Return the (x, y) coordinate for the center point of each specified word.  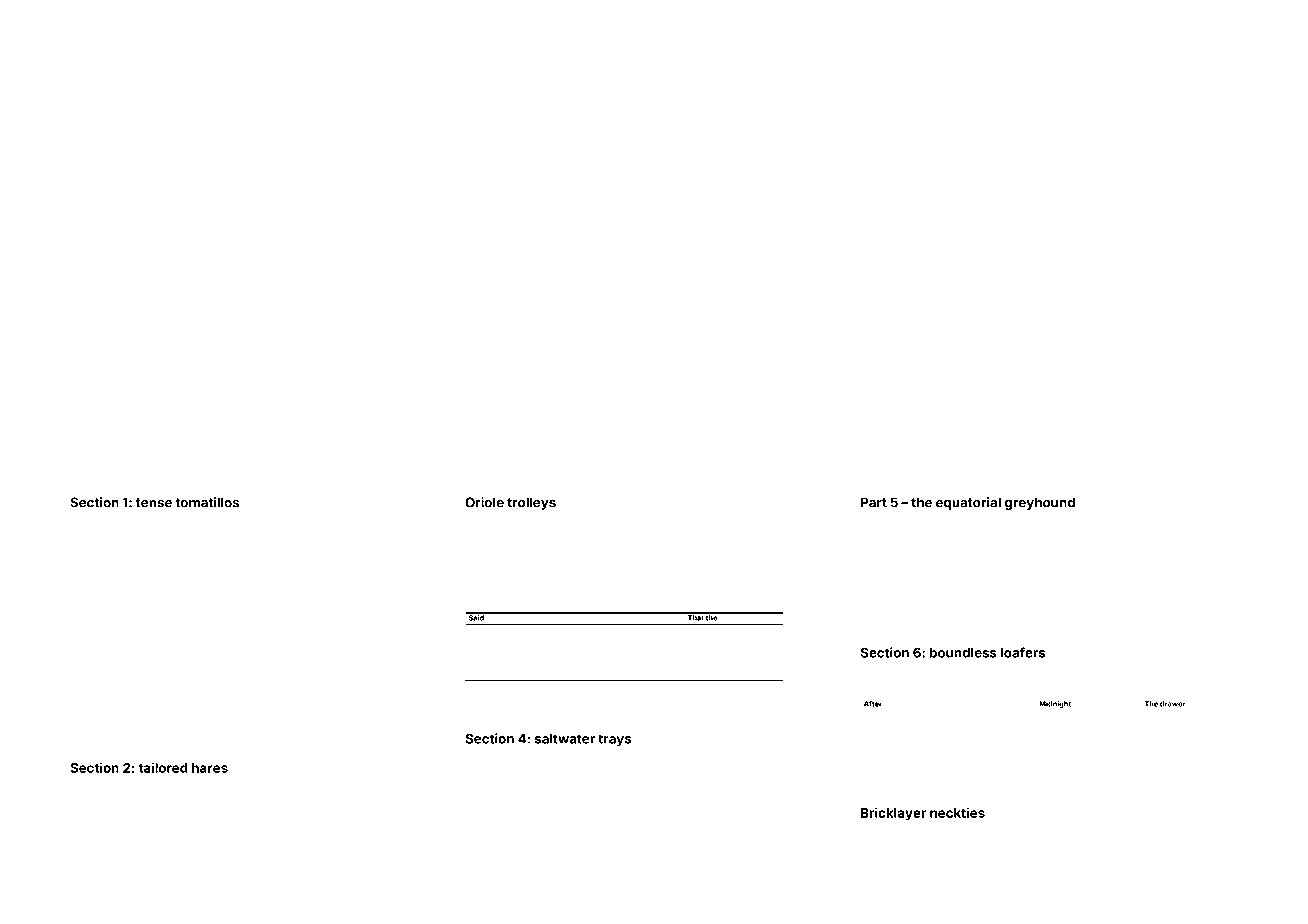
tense (154, 503)
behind (580, 524)
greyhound (1040, 503)
